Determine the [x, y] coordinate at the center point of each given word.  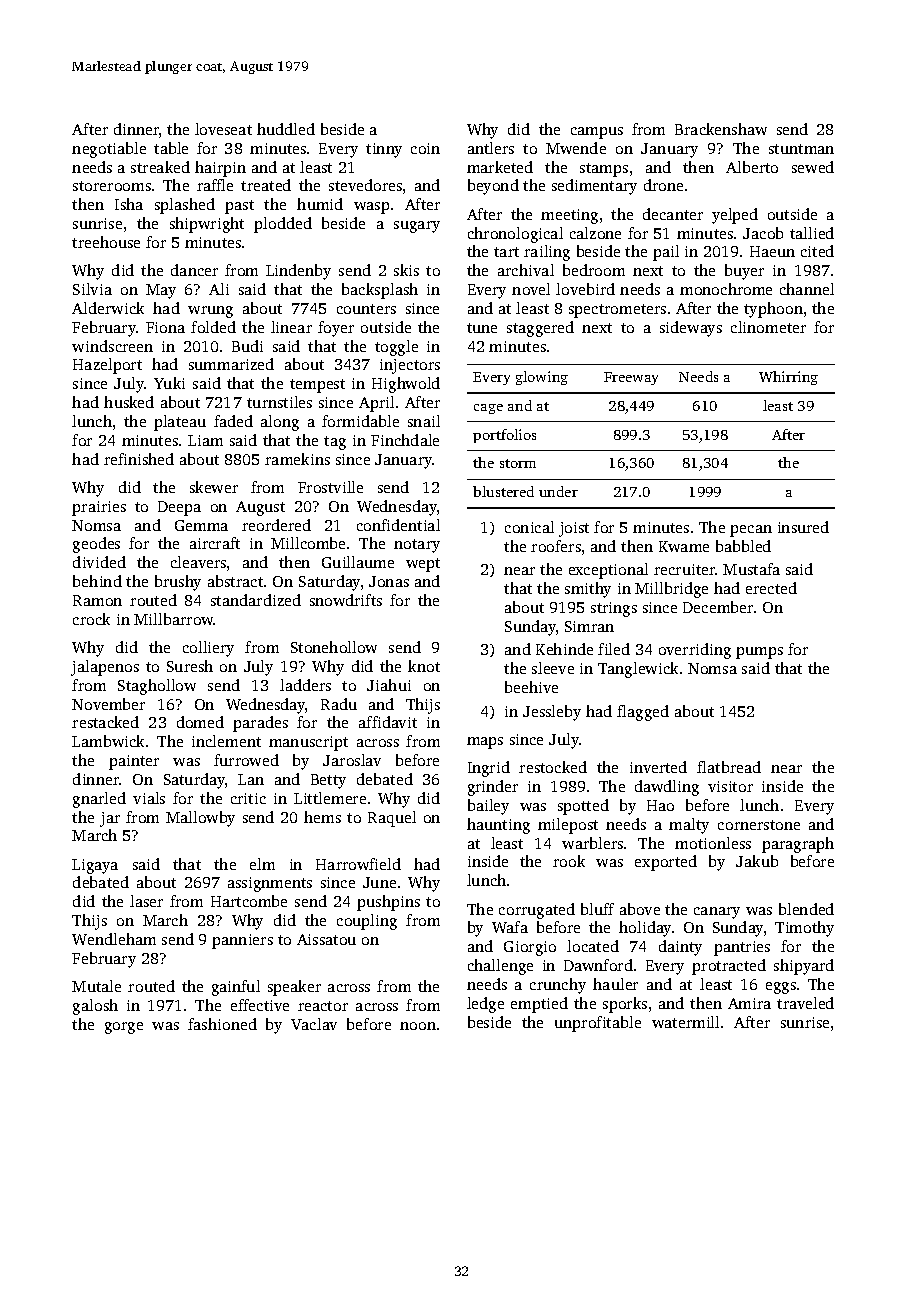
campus [597, 133]
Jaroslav [352, 760]
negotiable [109, 150]
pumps [759, 653]
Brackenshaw [721, 129]
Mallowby [200, 819]
